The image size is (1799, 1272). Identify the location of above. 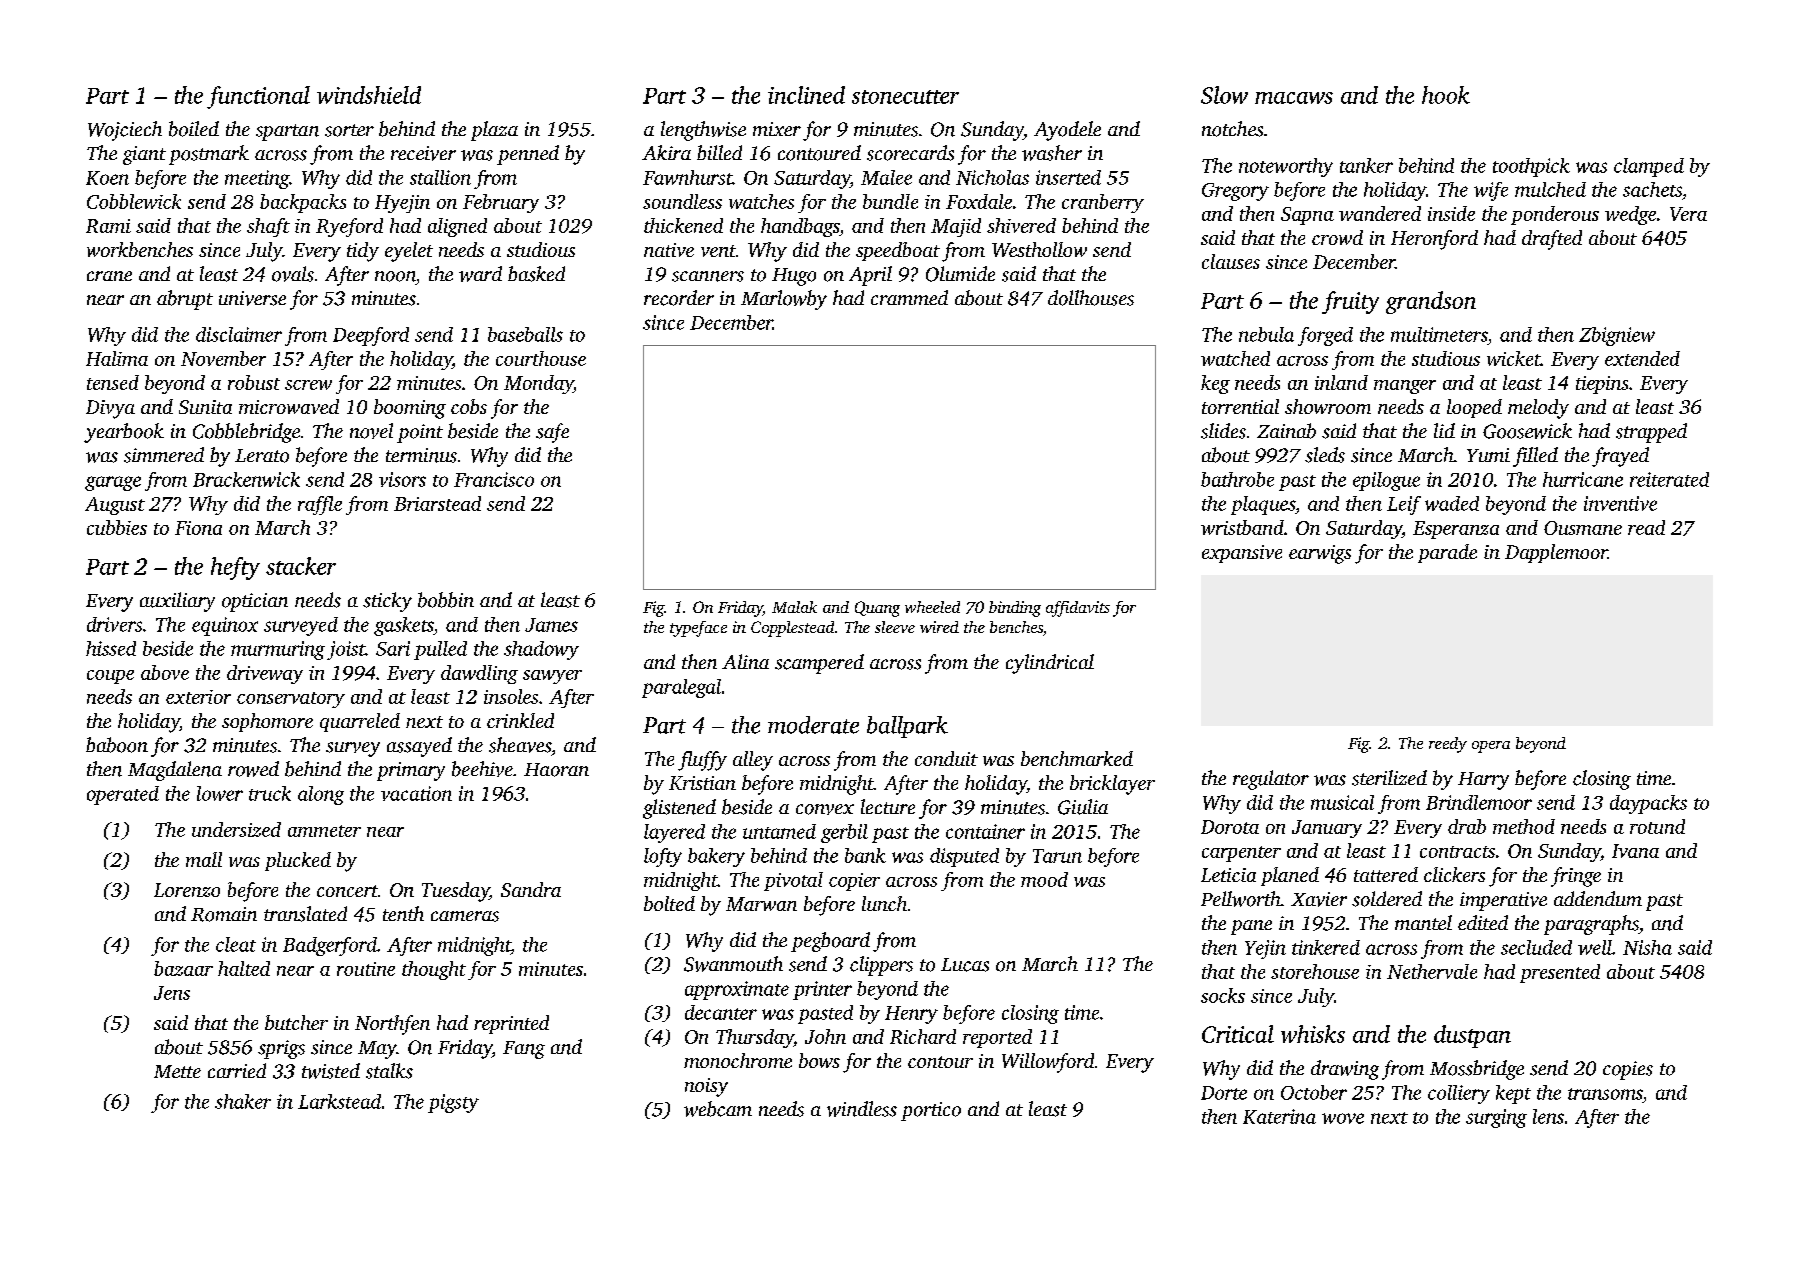
(165, 672).
